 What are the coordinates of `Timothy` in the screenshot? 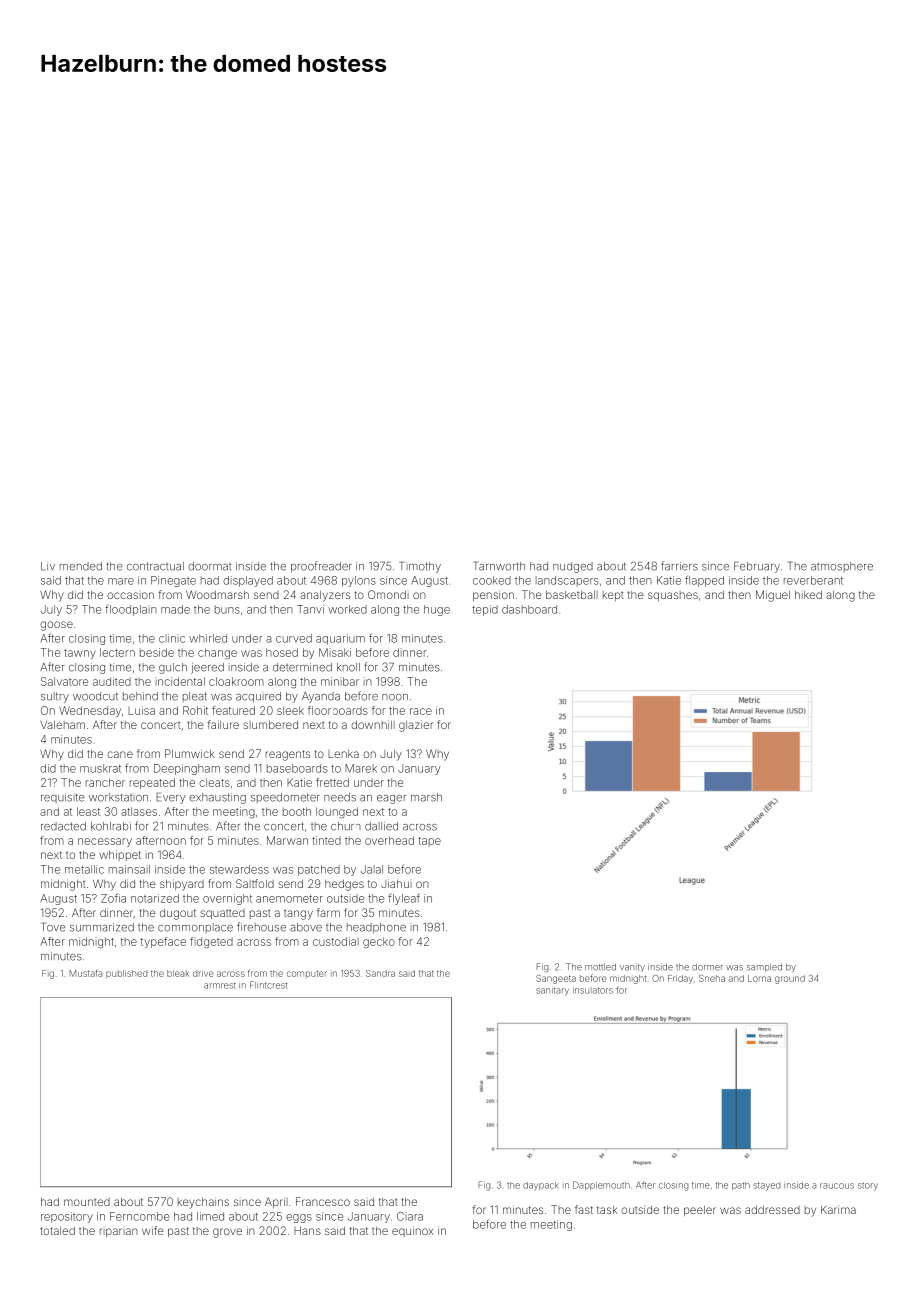 It's located at (420, 567).
